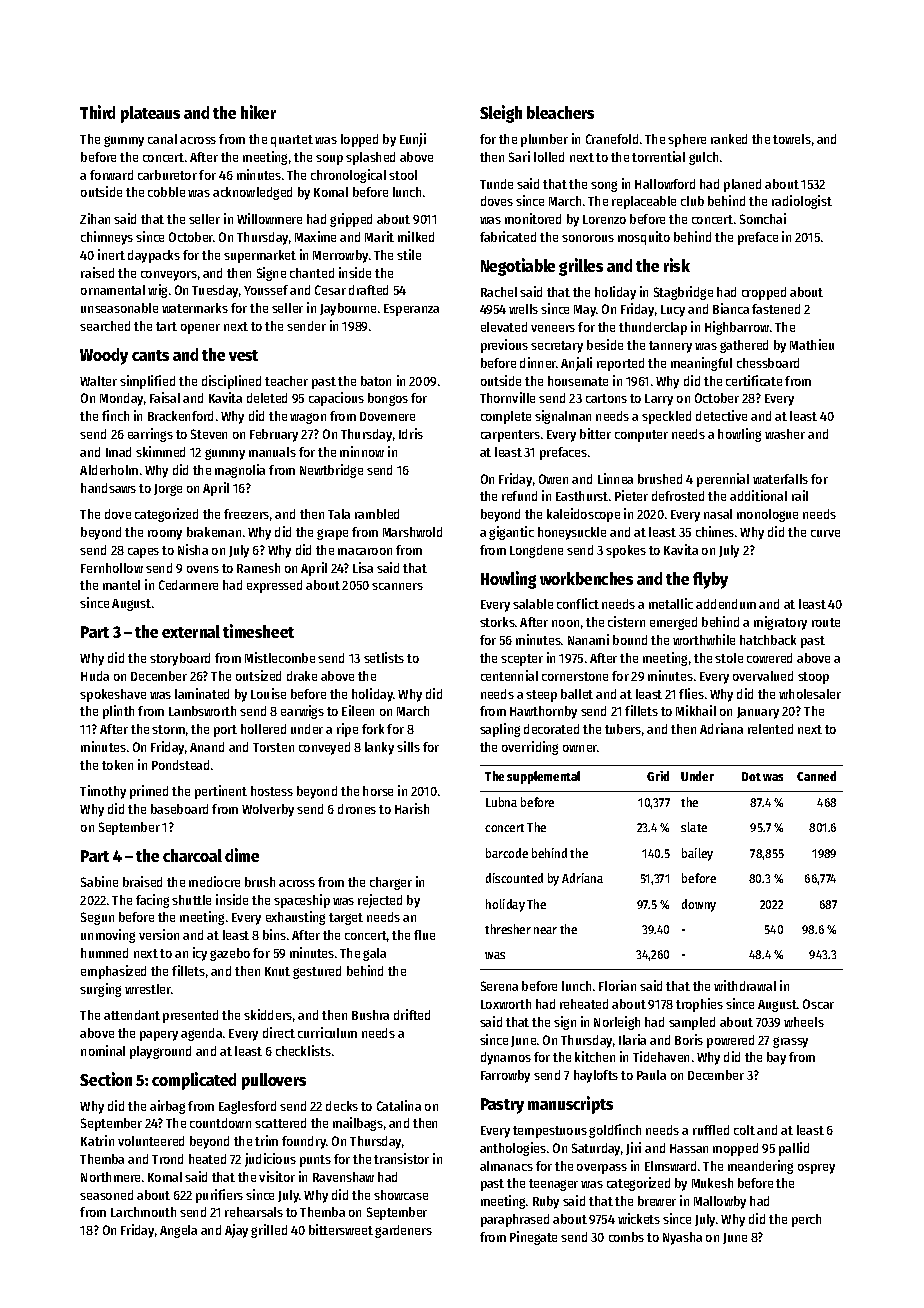  I want to click on Lubna, so click(501, 802).
